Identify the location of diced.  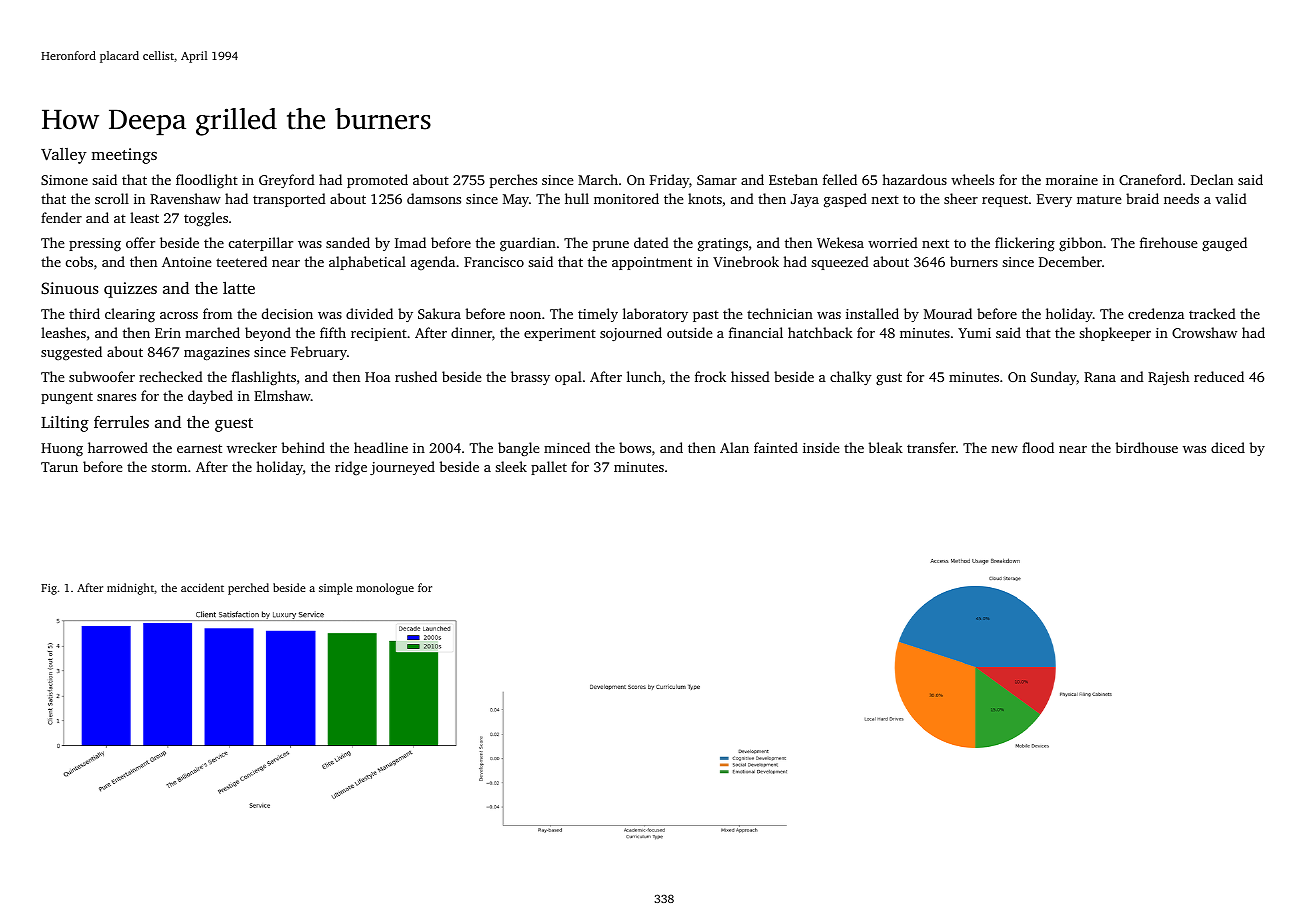
(1228, 447).
